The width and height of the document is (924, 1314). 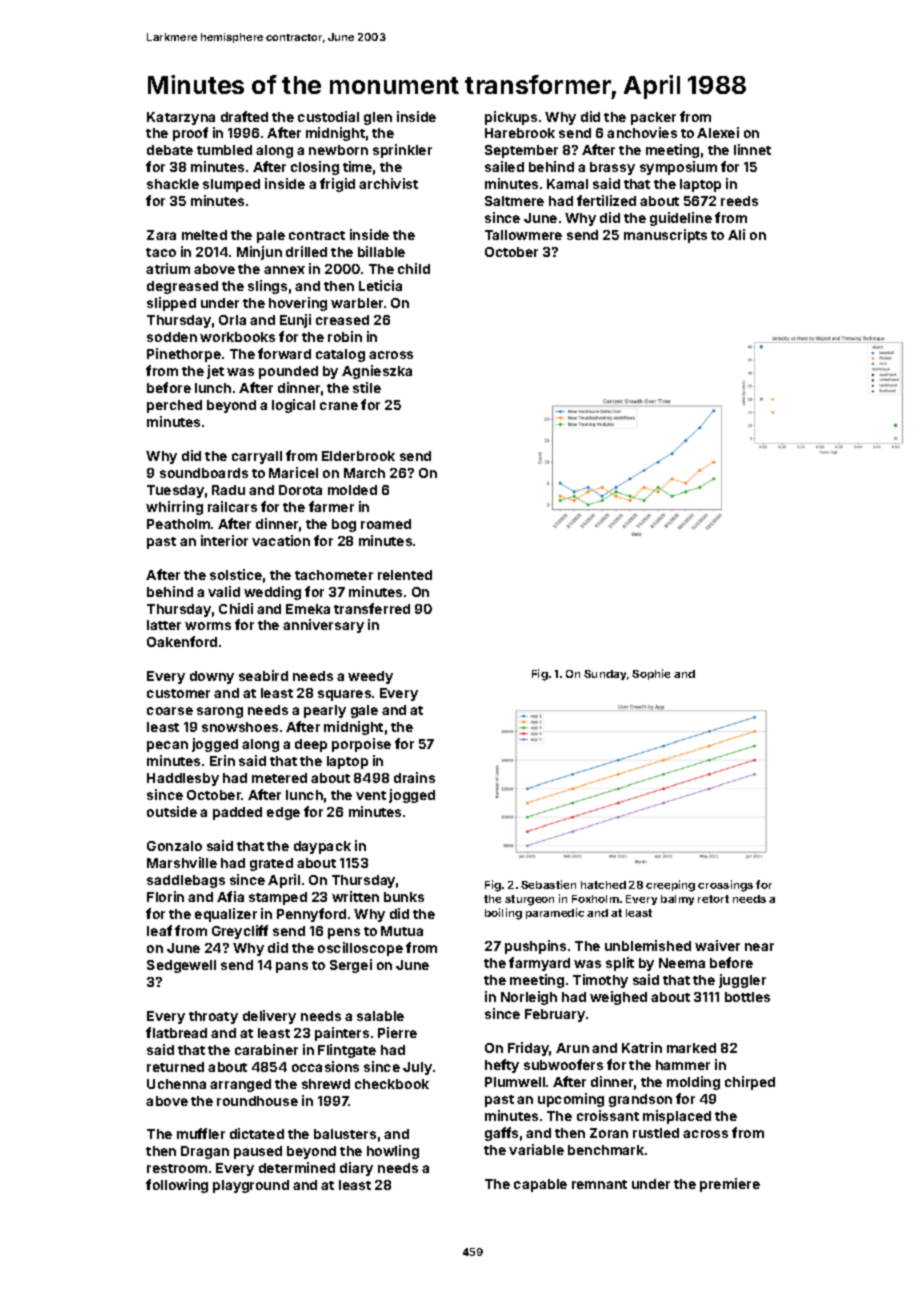 I want to click on gaffs, so click(x=501, y=1134).
